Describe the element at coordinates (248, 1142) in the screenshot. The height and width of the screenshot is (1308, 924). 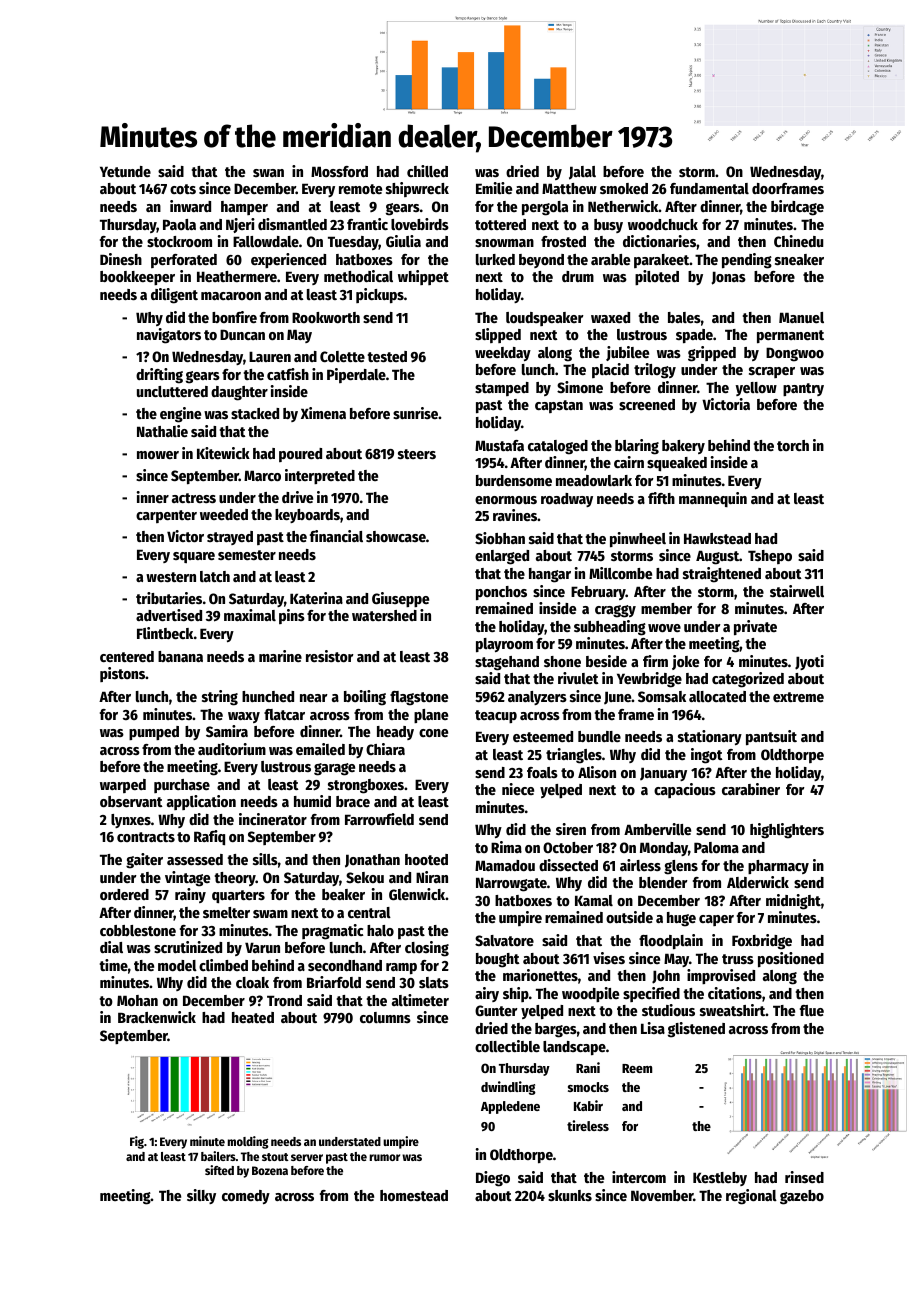
I see `molding` at that location.
